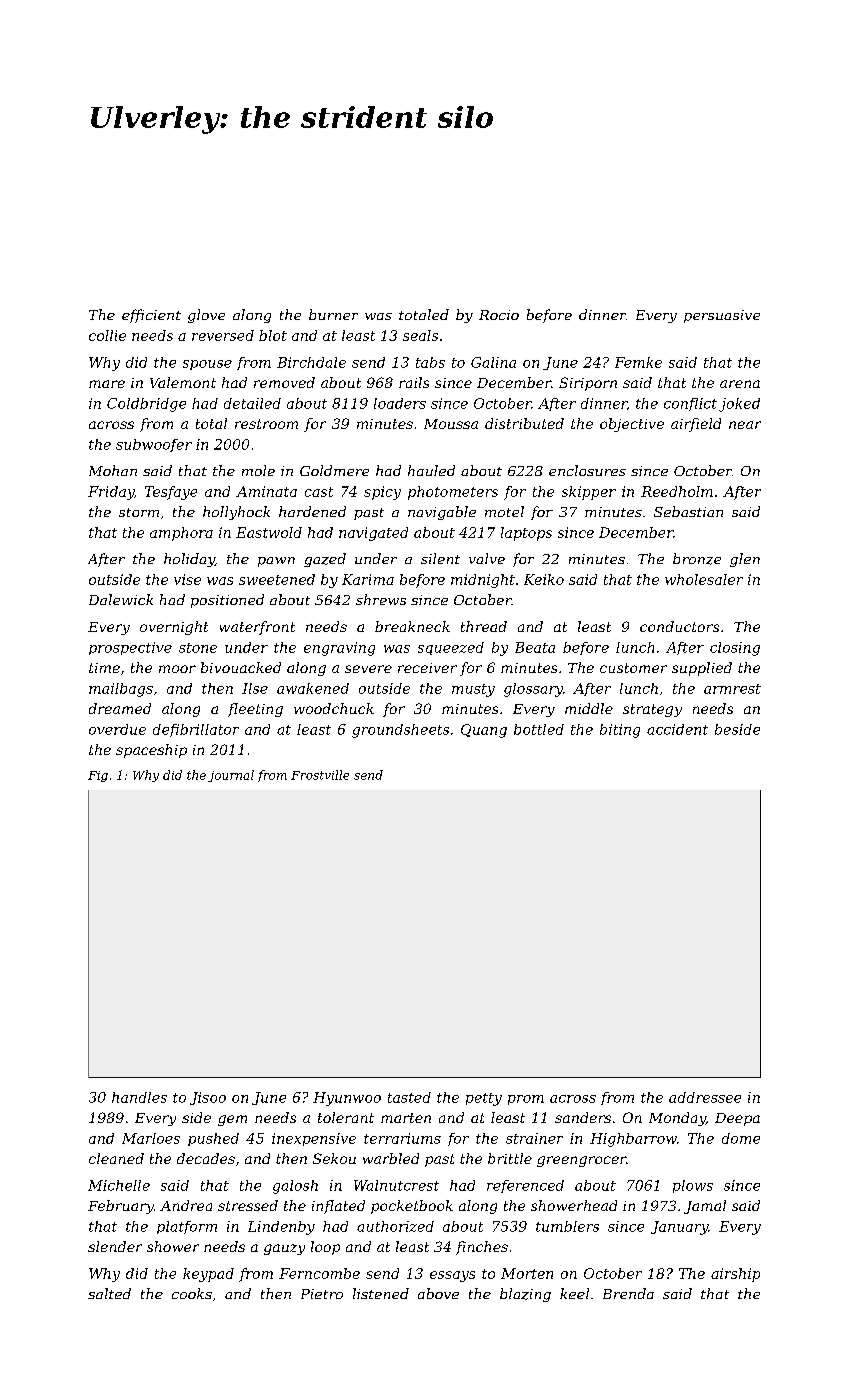 This document has width=849, height=1400. I want to click on Hyunwoo, so click(347, 1099).
